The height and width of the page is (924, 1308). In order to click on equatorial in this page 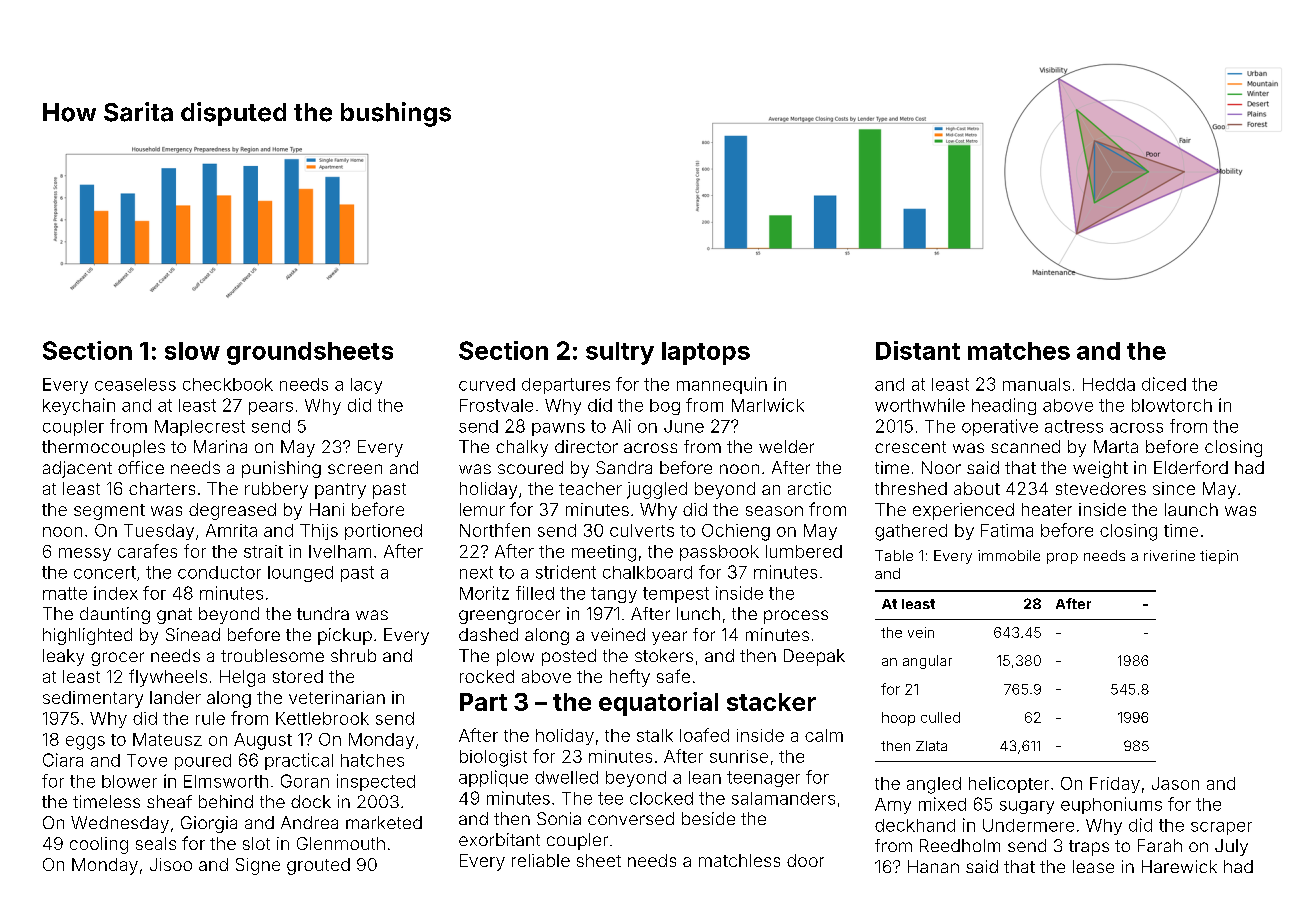, I will do `click(658, 704)`.
